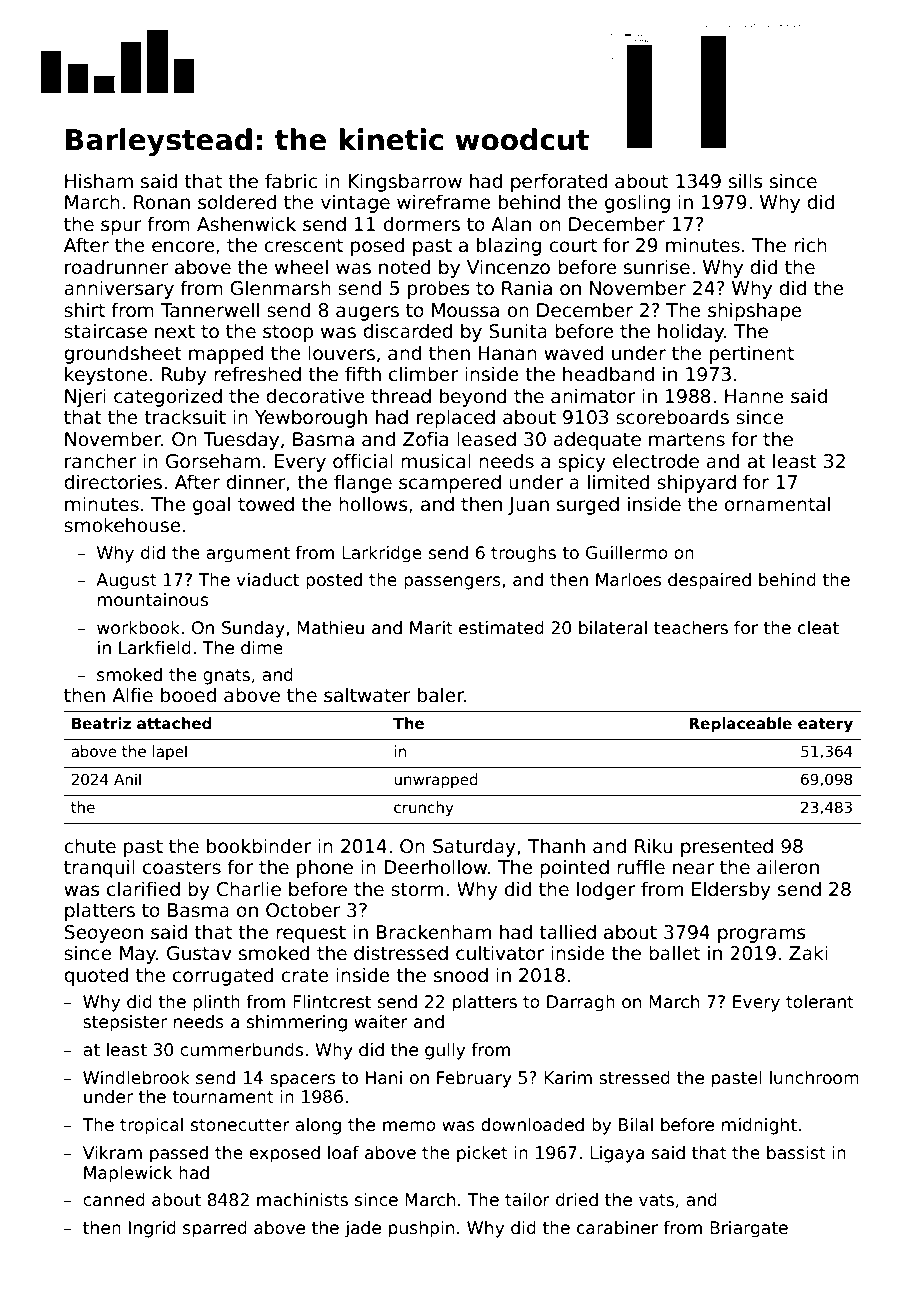  Describe the element at coordinates (382, 554) in the screenshot. I see `Larkridge` at that location.
